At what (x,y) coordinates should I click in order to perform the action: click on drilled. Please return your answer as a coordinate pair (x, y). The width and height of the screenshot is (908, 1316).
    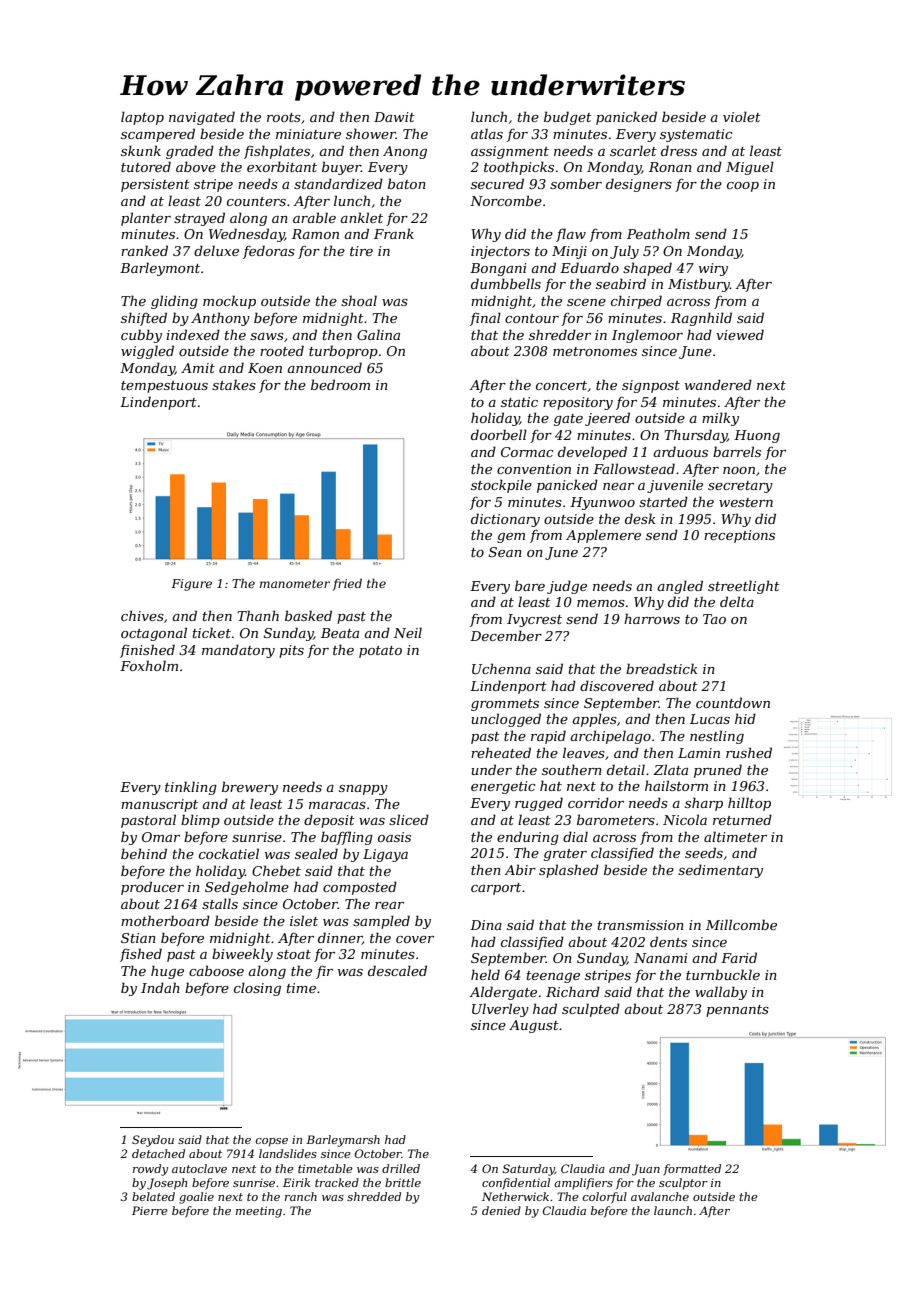
    Looking at the image, I should click on (401, 1168).
